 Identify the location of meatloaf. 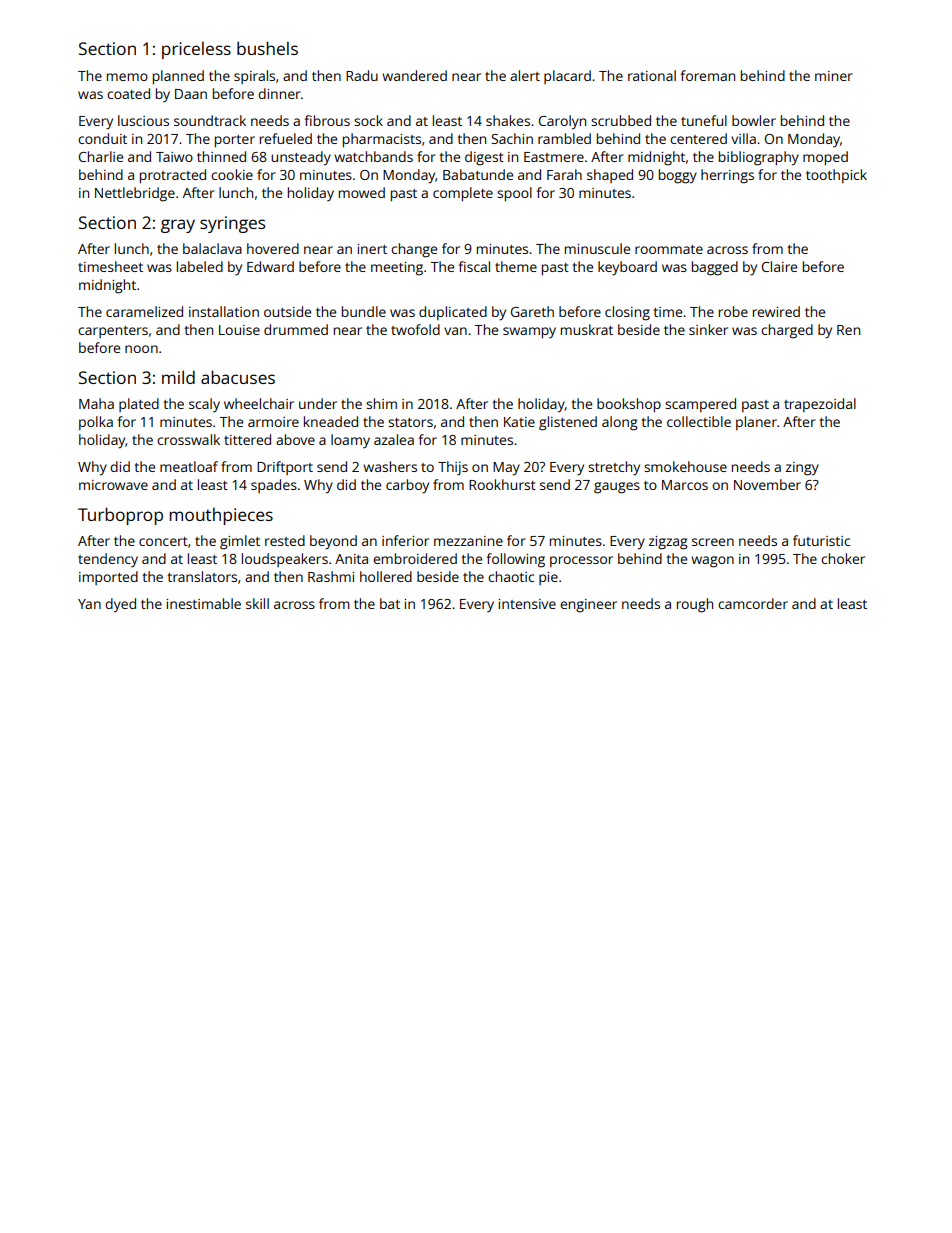
(189, 466).
